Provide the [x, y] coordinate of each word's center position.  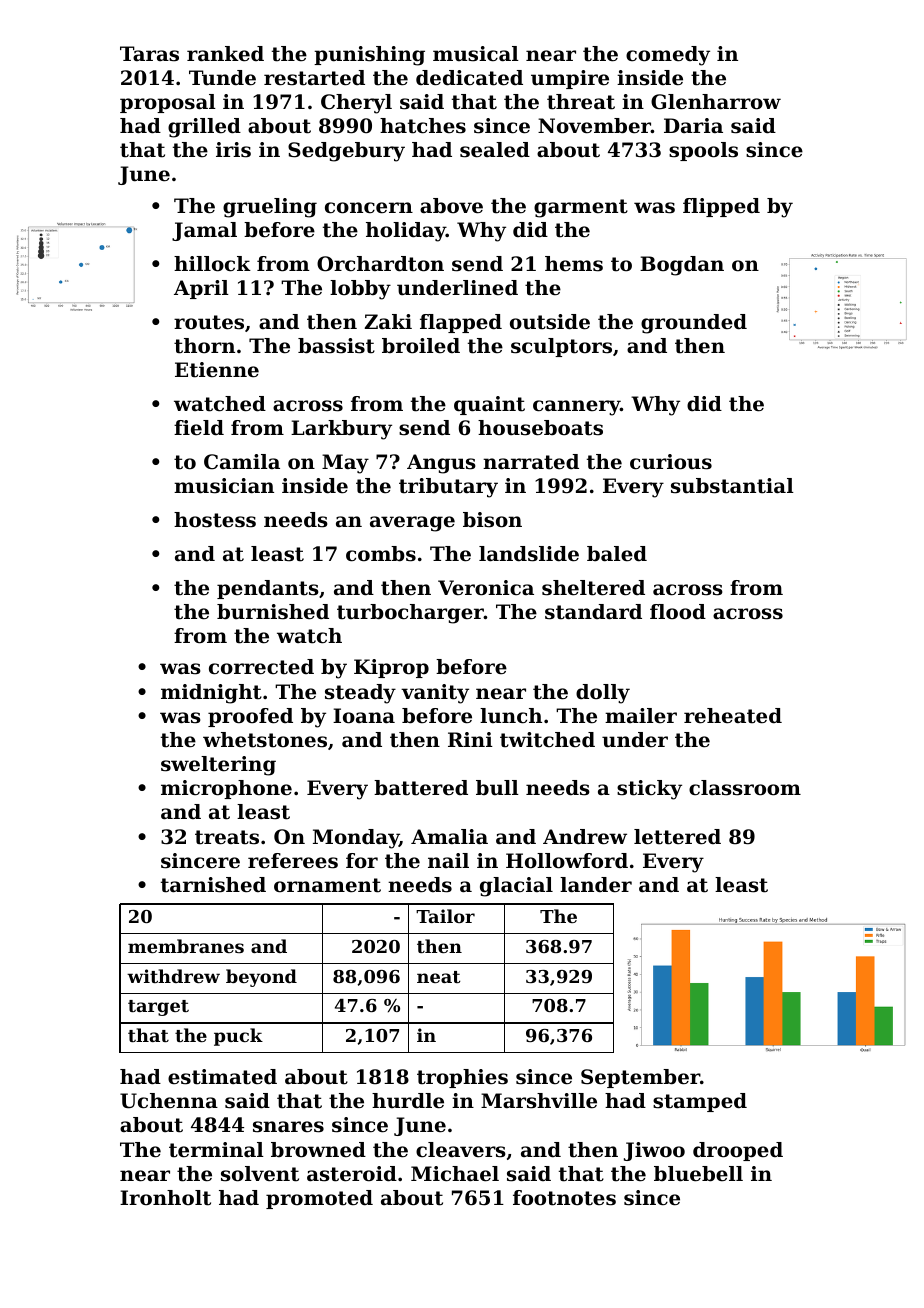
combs [381, 554]
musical [476, 54]
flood [678, 612]
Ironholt [165, 1198]
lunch [511, 716]
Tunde [222, 78]
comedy [668, 56]
